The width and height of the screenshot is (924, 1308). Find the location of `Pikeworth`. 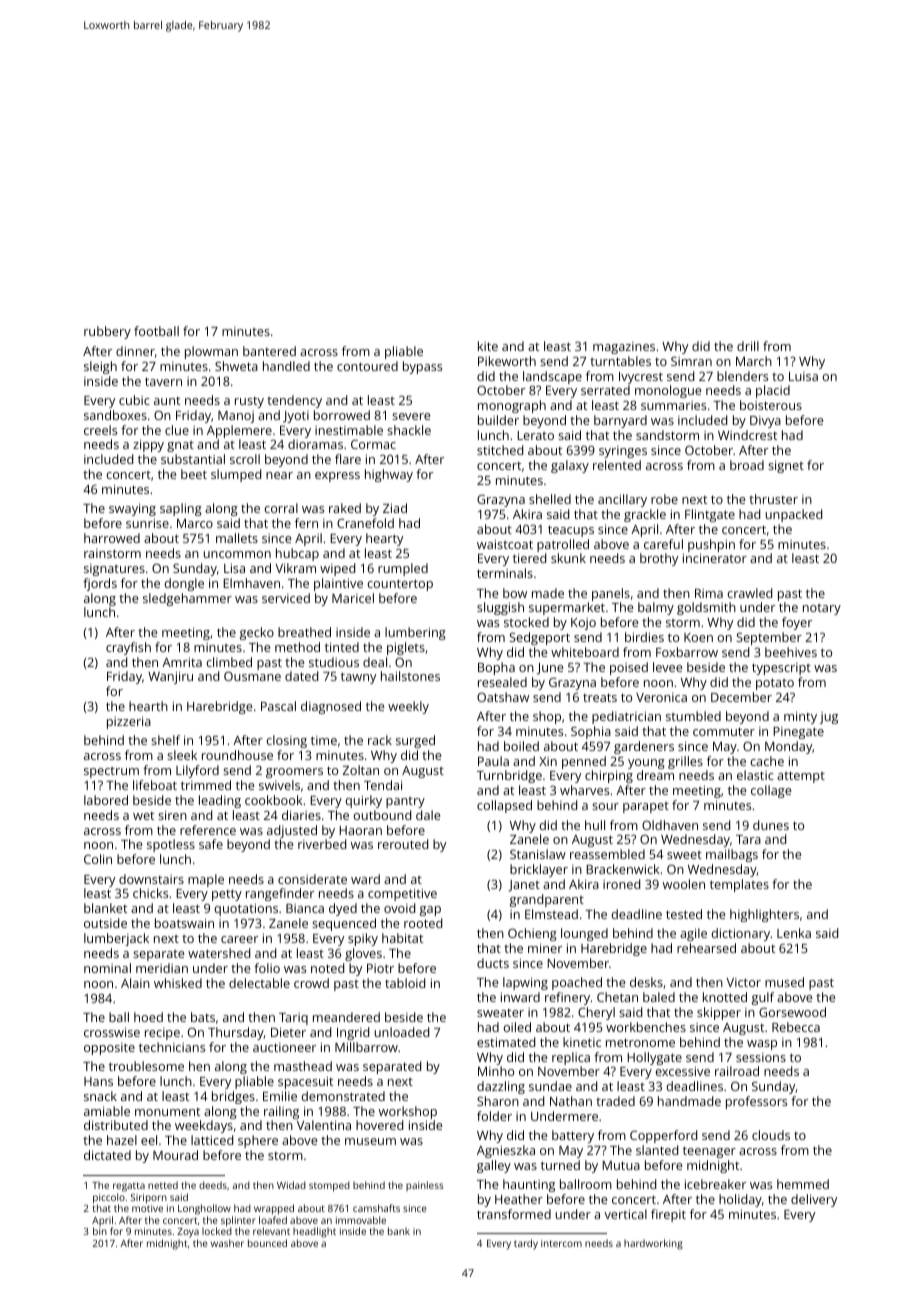

Pikeworth is located at coordinates (507, 361).
